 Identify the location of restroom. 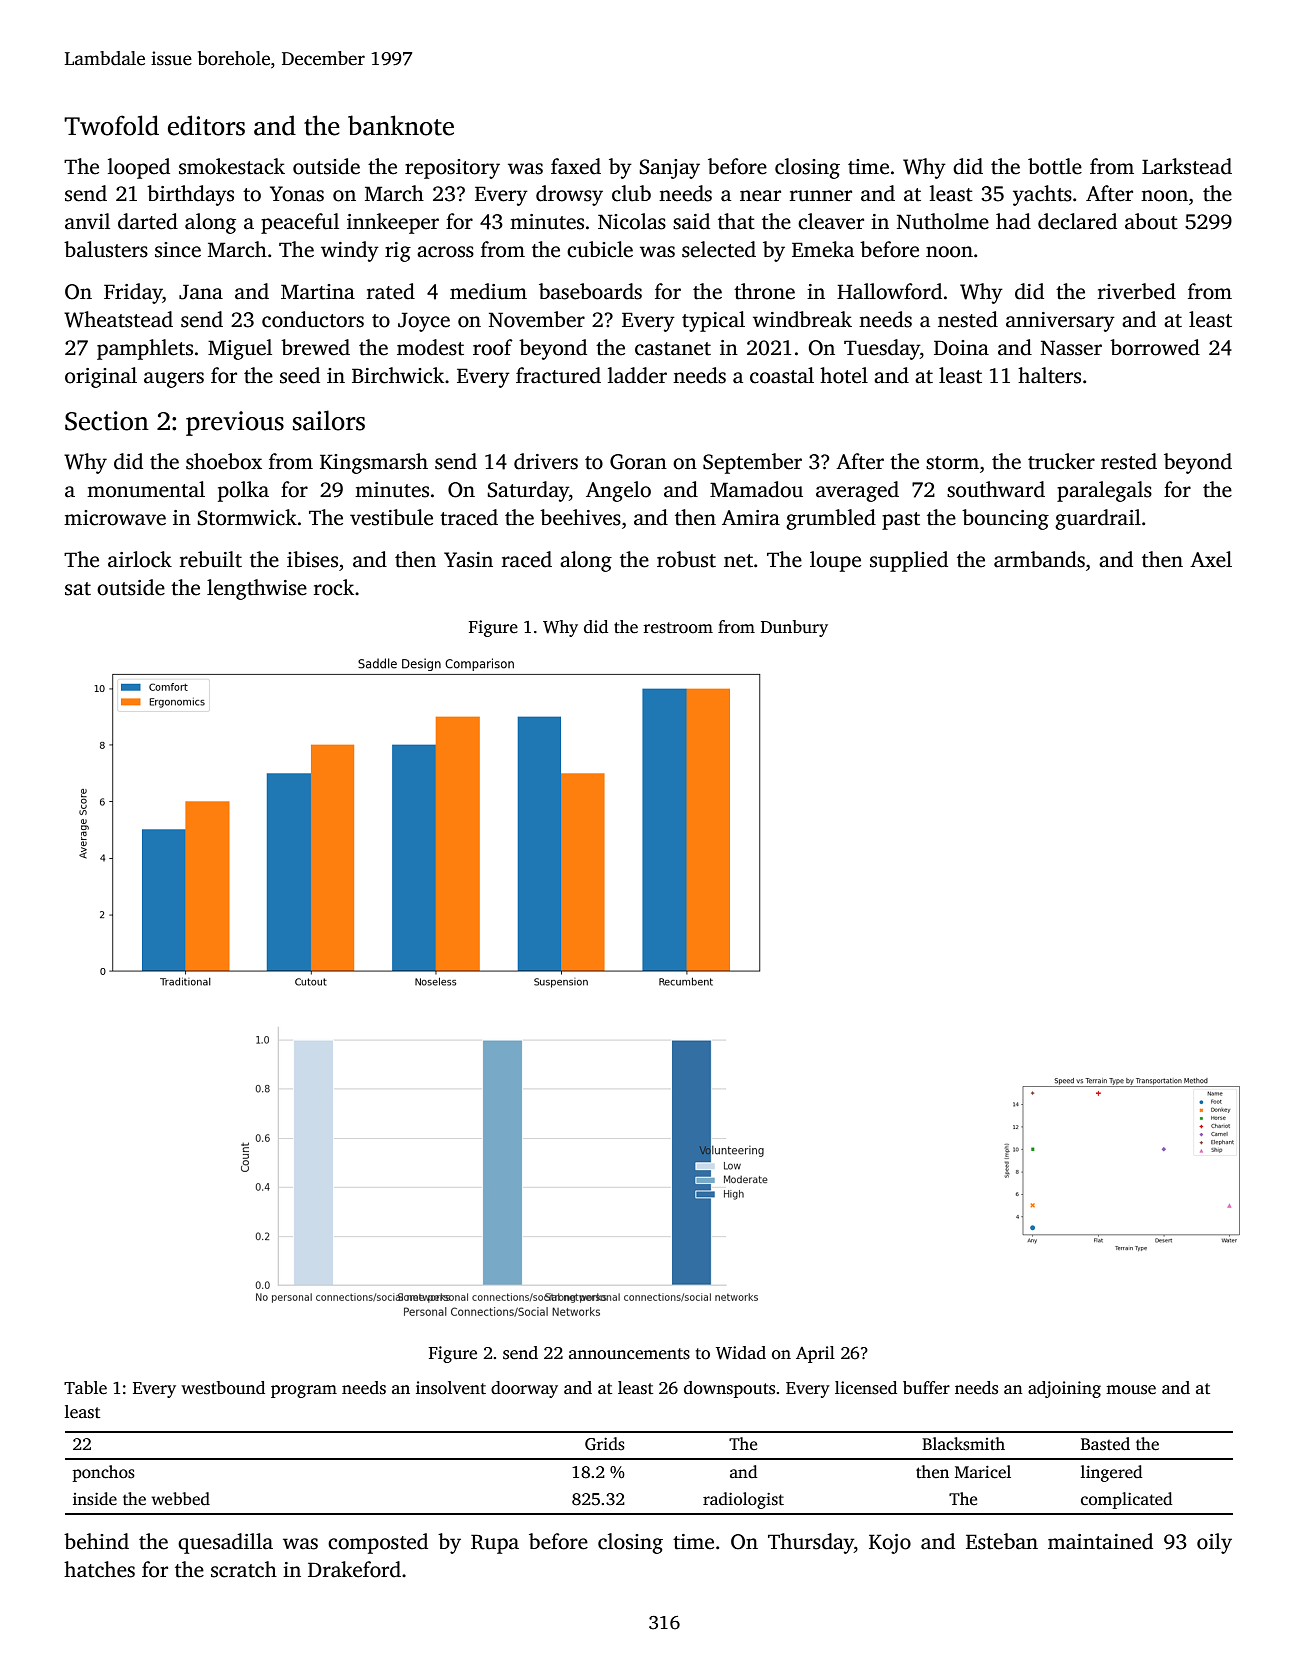
(678, 628).
